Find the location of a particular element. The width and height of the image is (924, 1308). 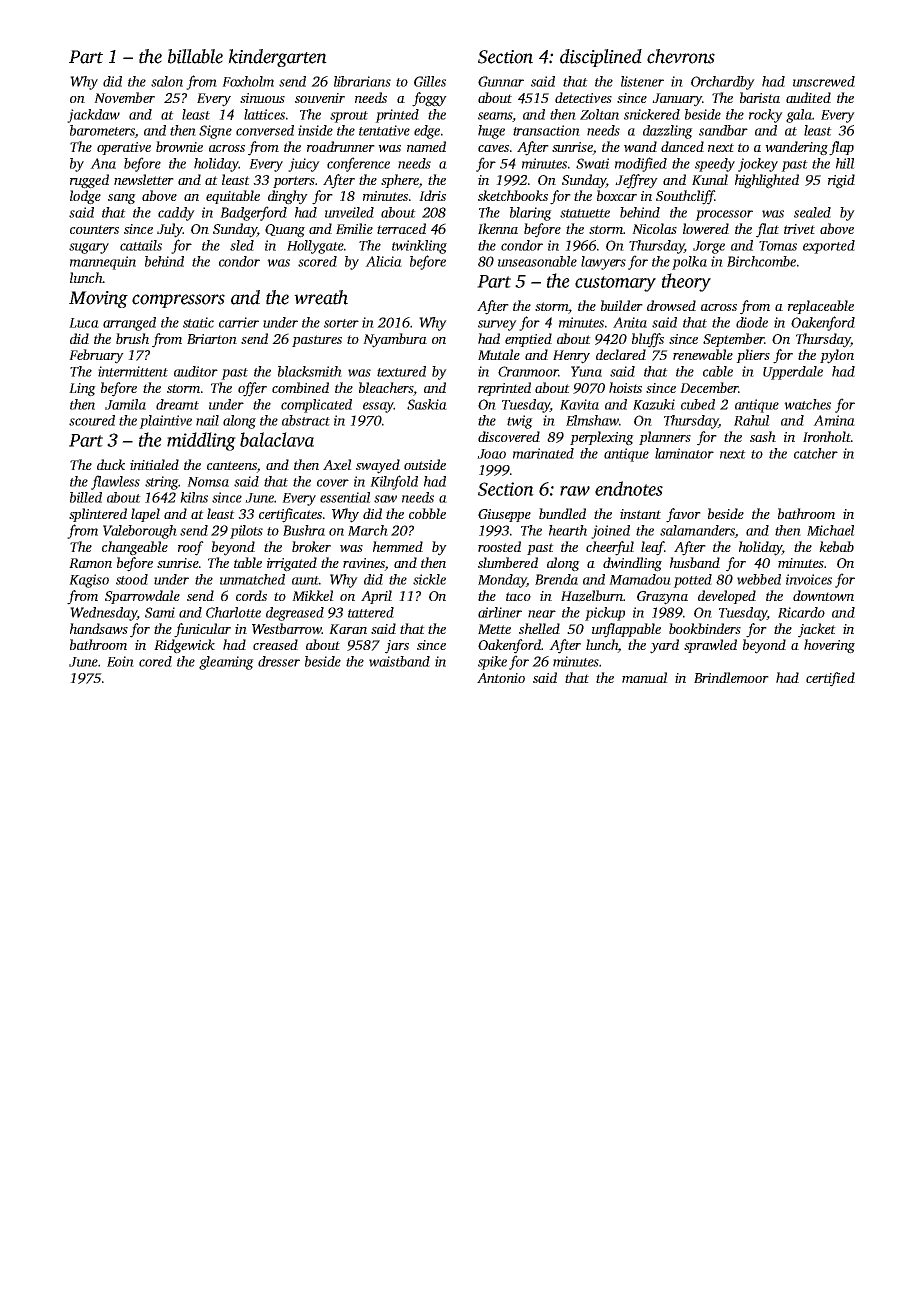

duck is located at coordinates (111, 464).
